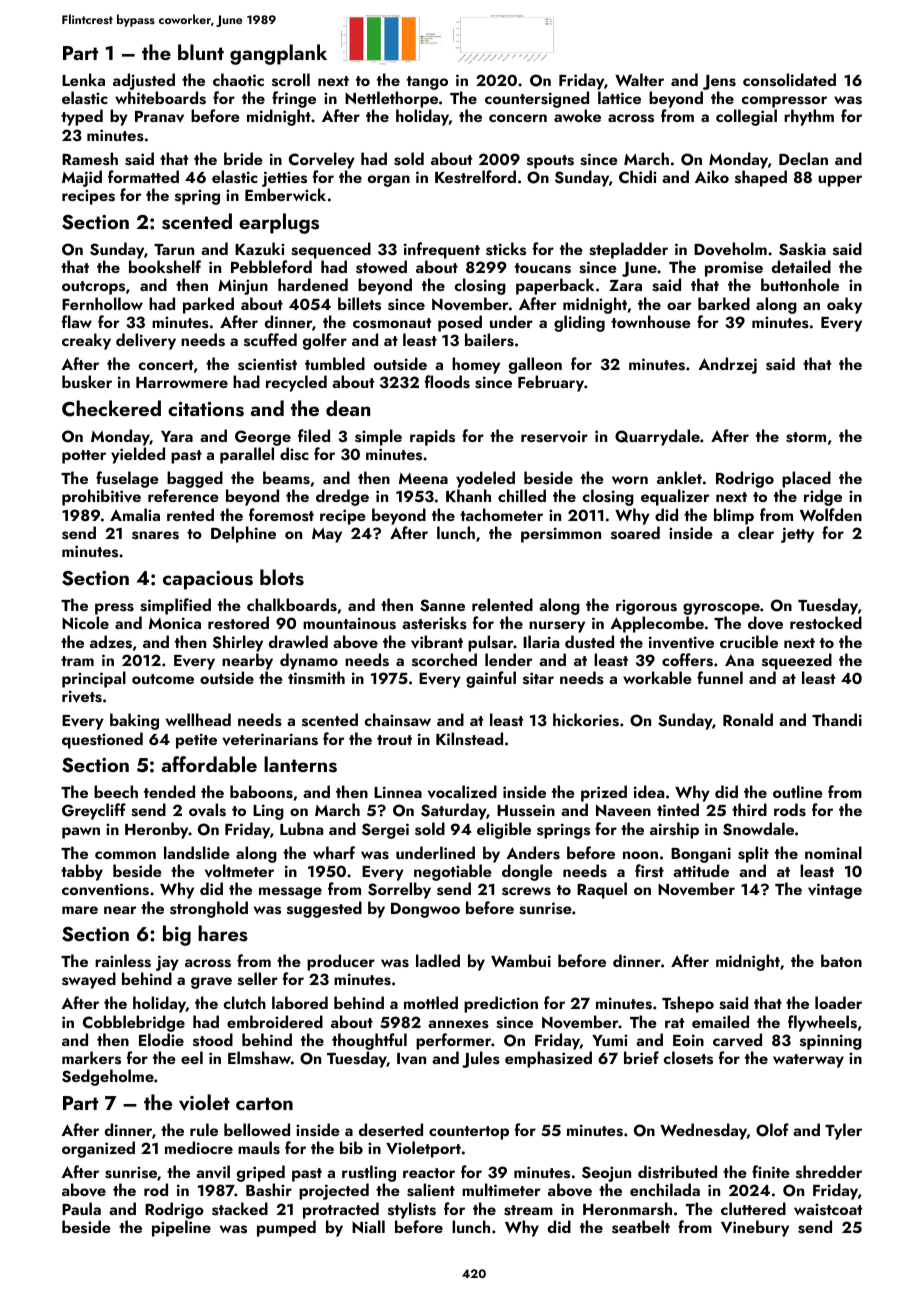 This document has height=1308, width=924. What do you see at coordinates (528, 1210) in the document?
I see `stream` at bounding box center [528, 1210].
